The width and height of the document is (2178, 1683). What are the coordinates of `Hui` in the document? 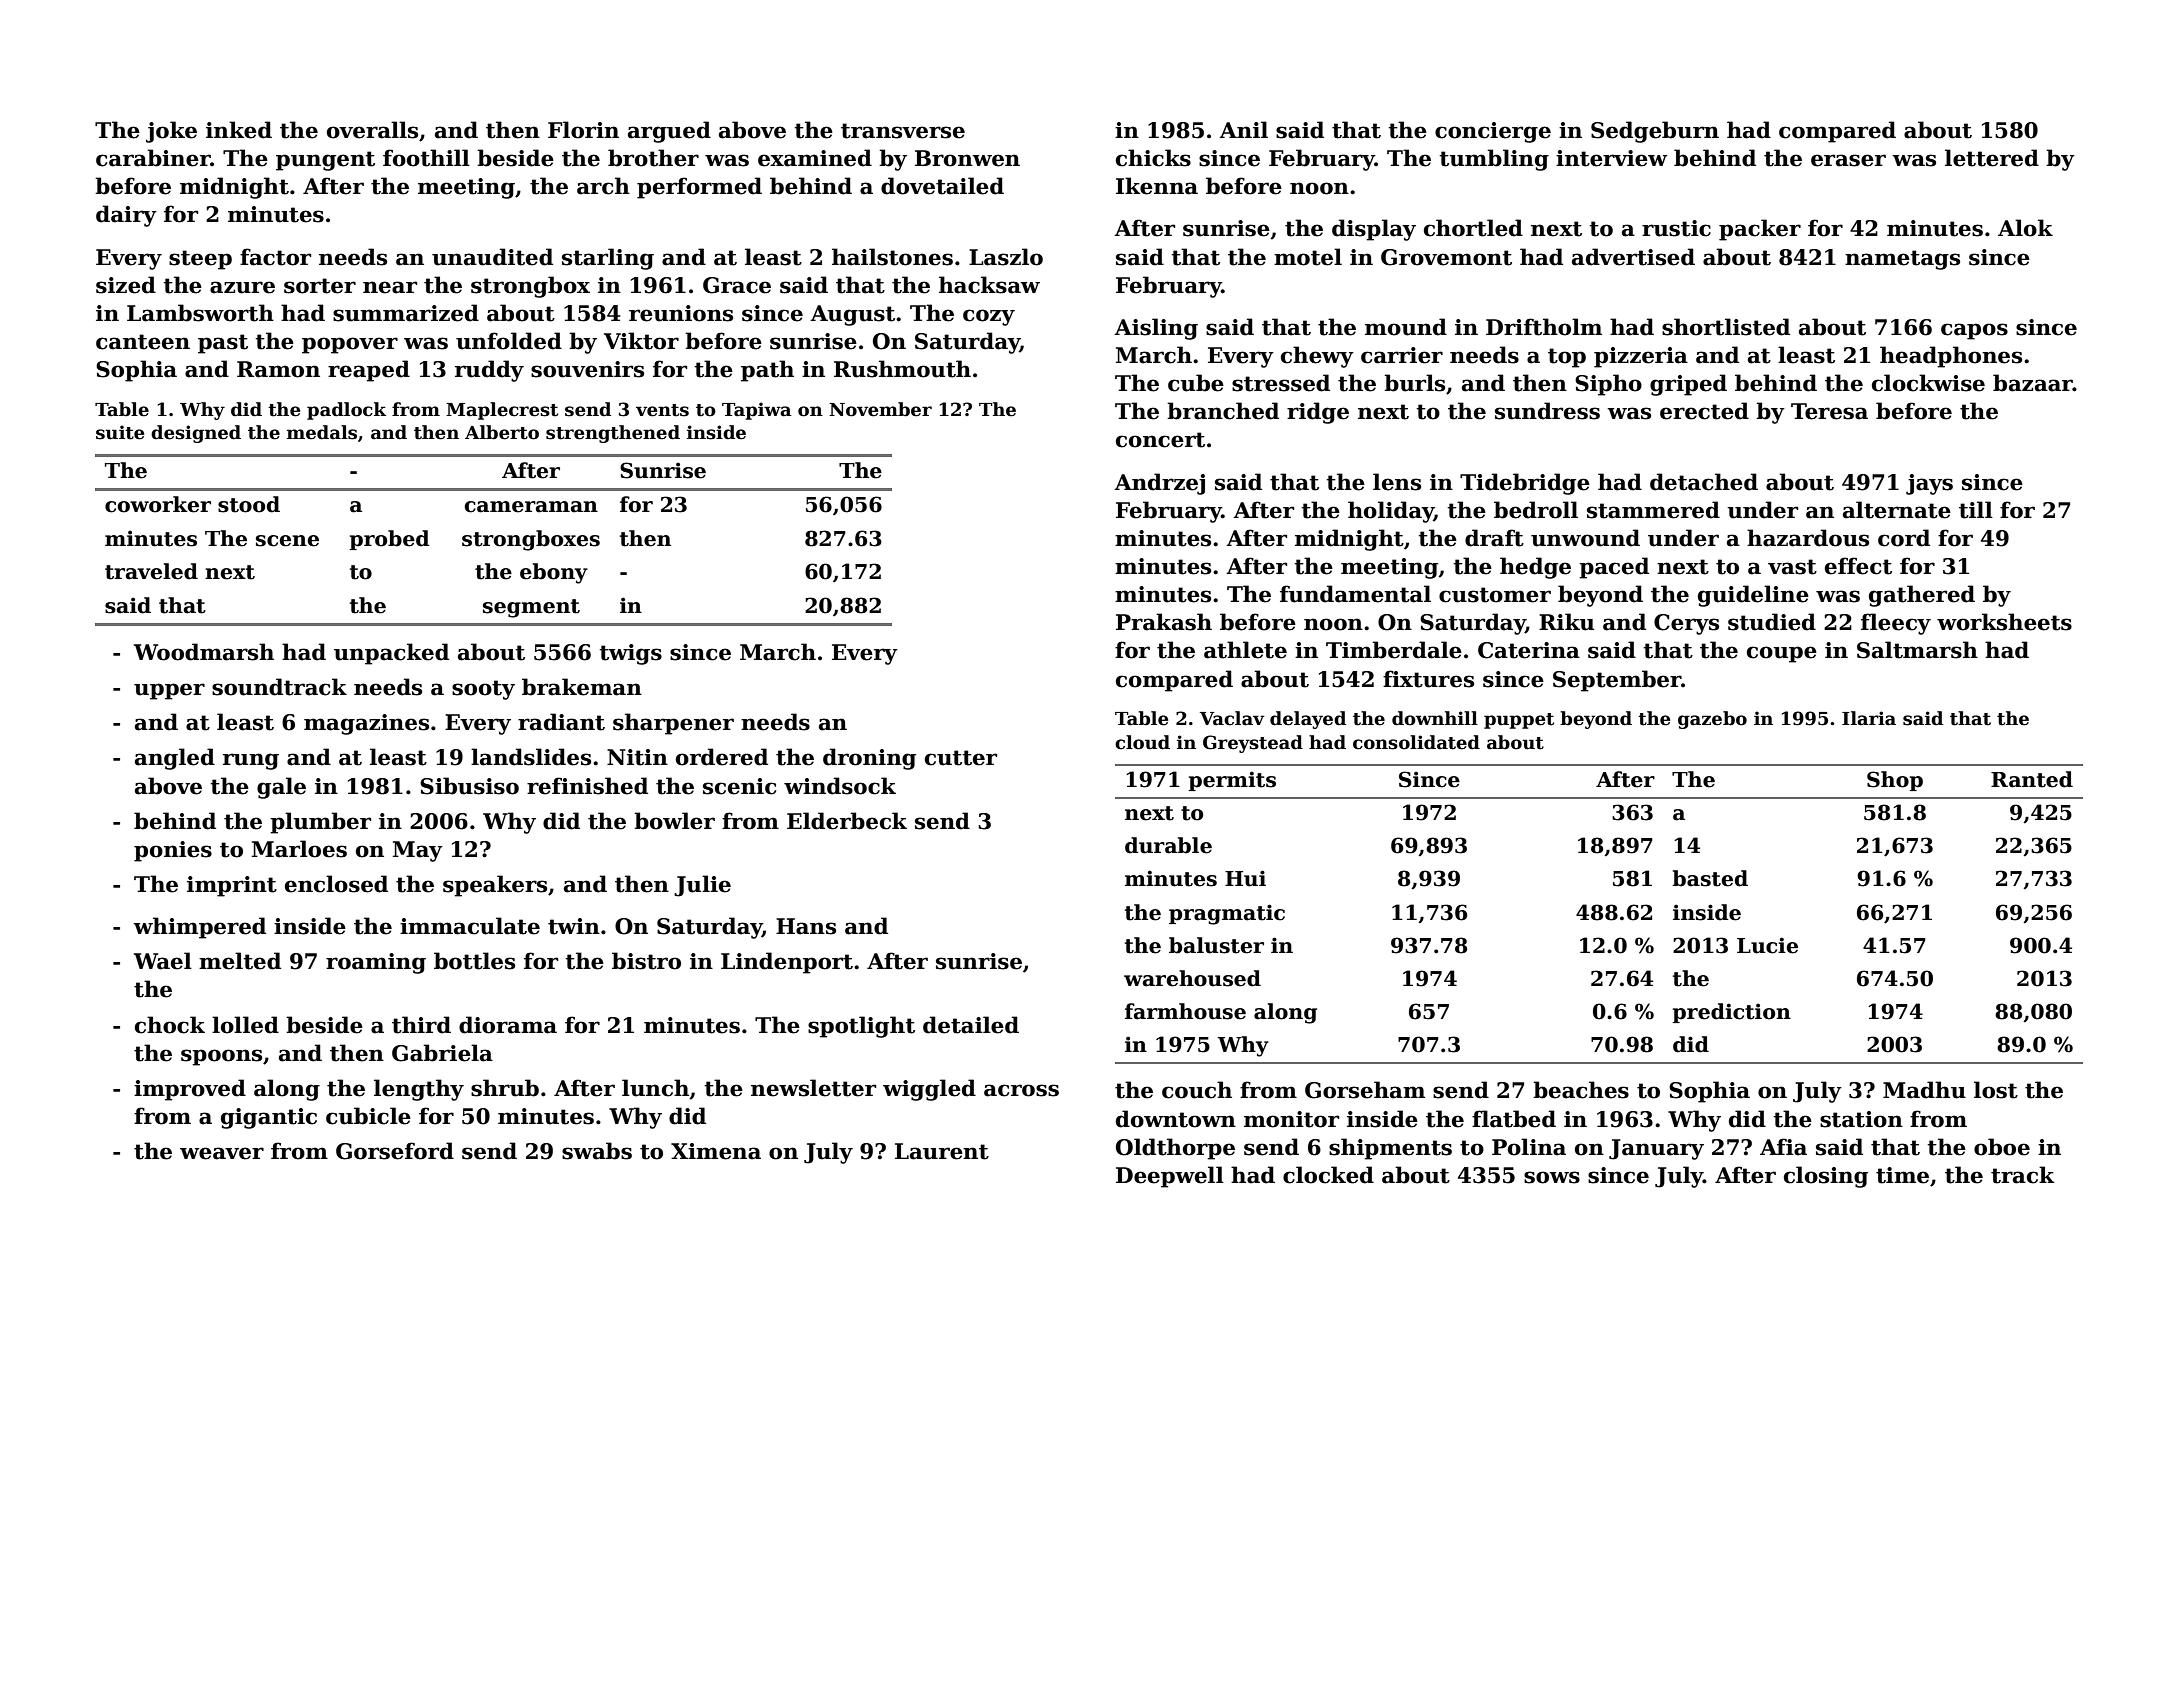 It's located at (1245, 878).
